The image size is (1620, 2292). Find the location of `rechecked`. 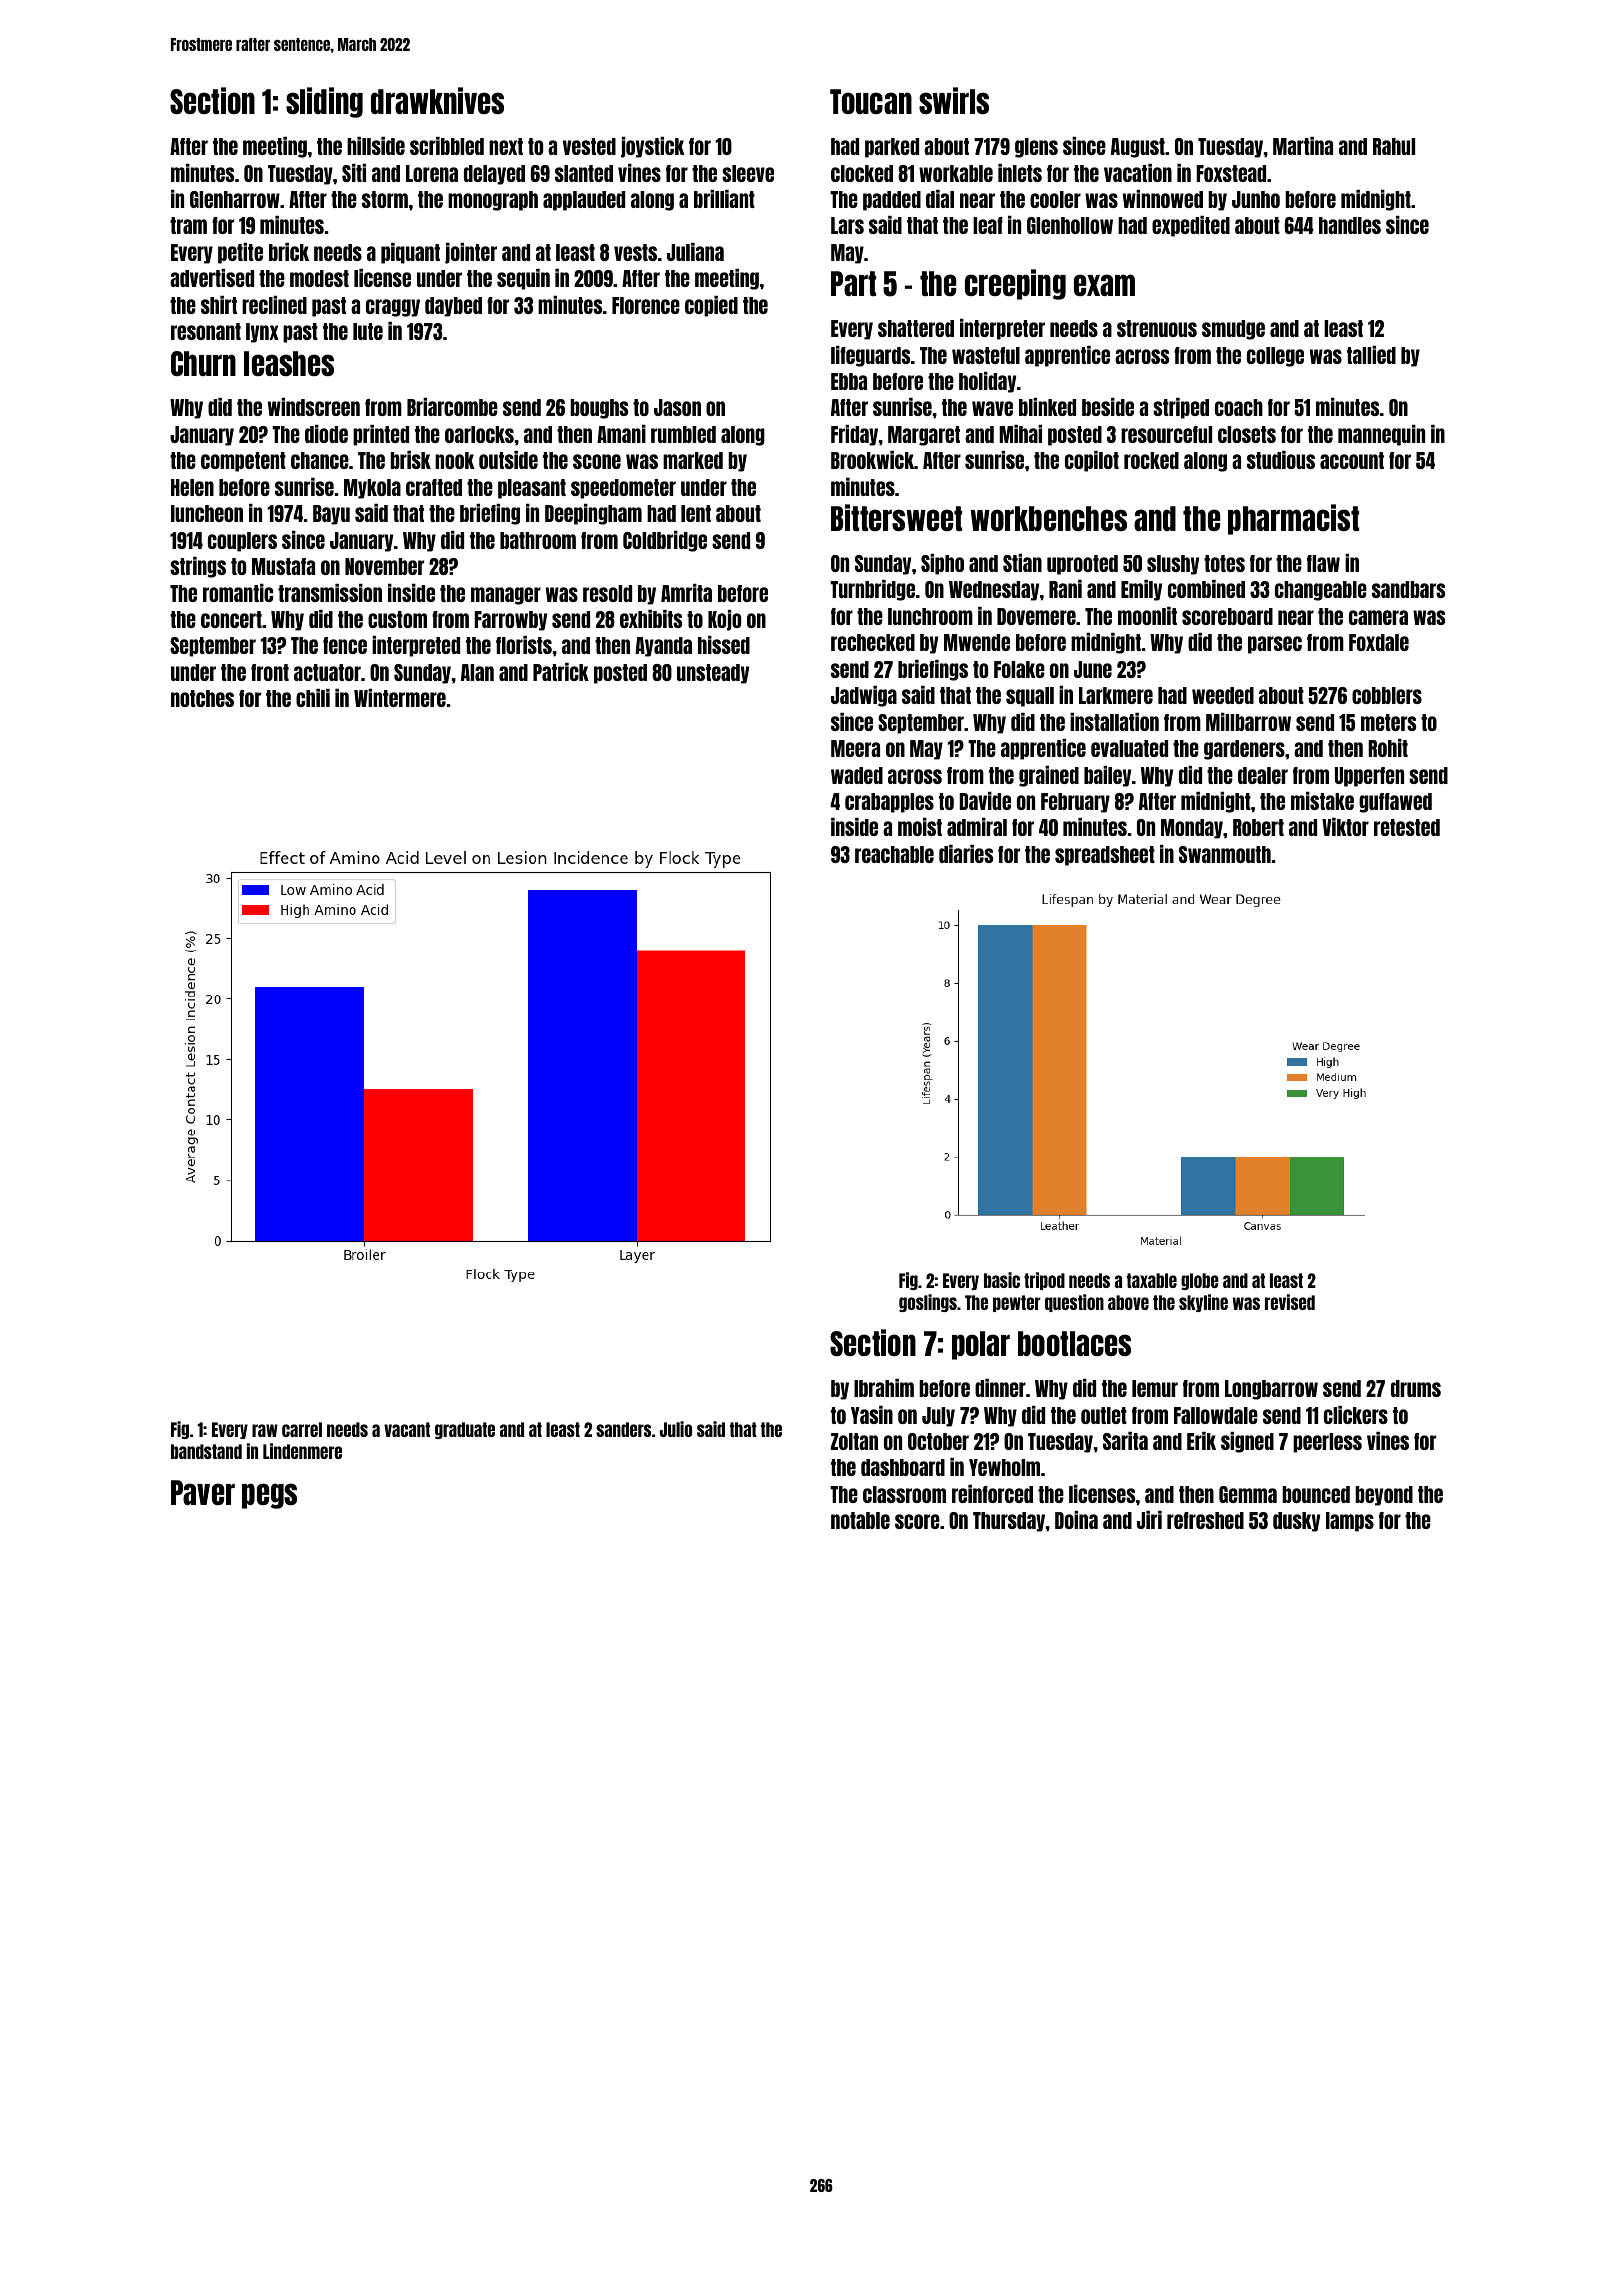

rechecked is located at coordinates (873, 642).
